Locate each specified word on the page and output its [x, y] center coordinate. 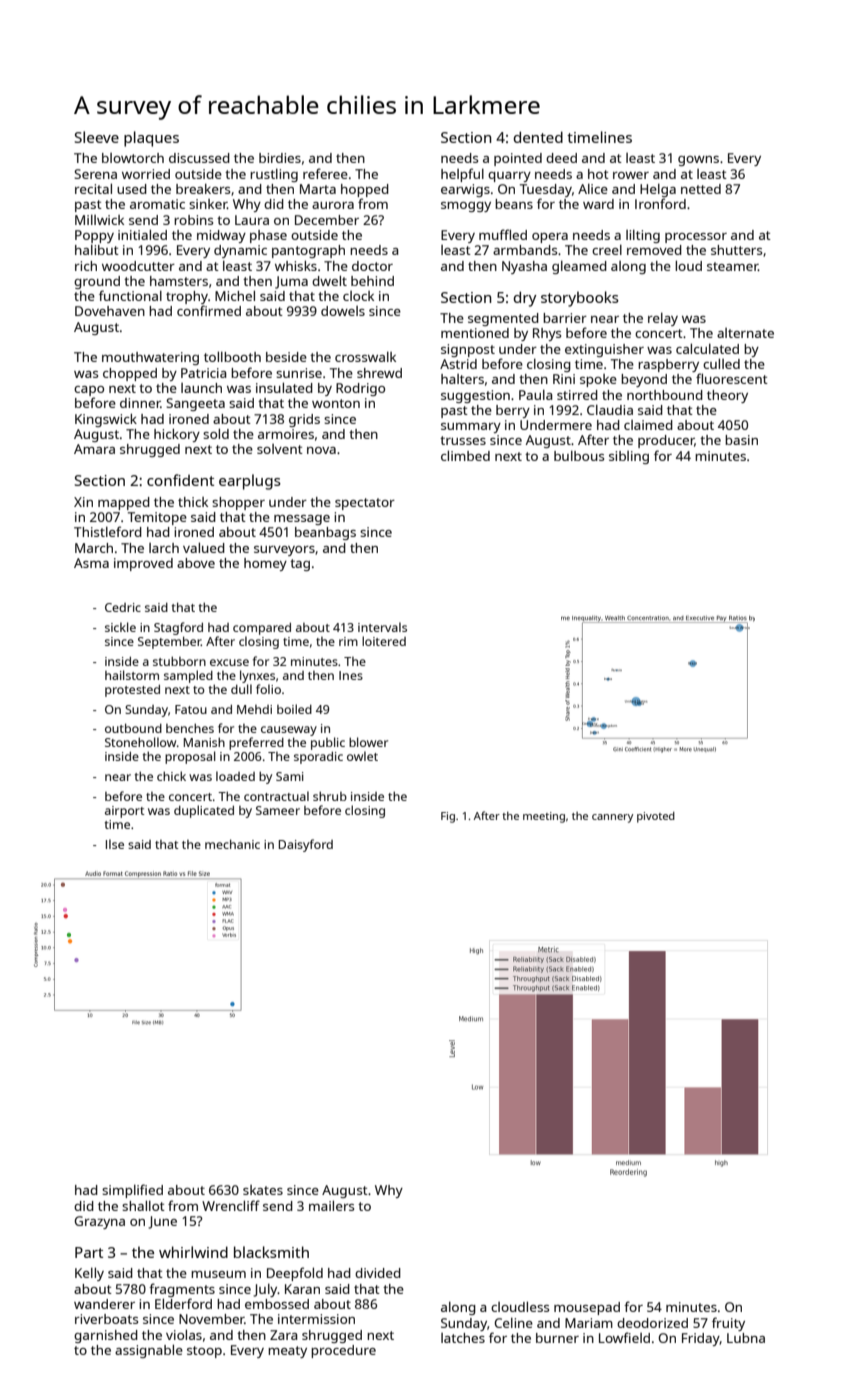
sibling [629, 457]
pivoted [656, 817]
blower [368, 742]
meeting [544, 817]
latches [463, 1338]
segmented [503, 319]
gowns [698, 161]
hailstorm [132, 675]
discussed [199, 158]
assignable [149, 1351]
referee [325, 173]
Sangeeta [195, 404]
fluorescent [732, 378]
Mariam [589, 1323]
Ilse [115, 844]
